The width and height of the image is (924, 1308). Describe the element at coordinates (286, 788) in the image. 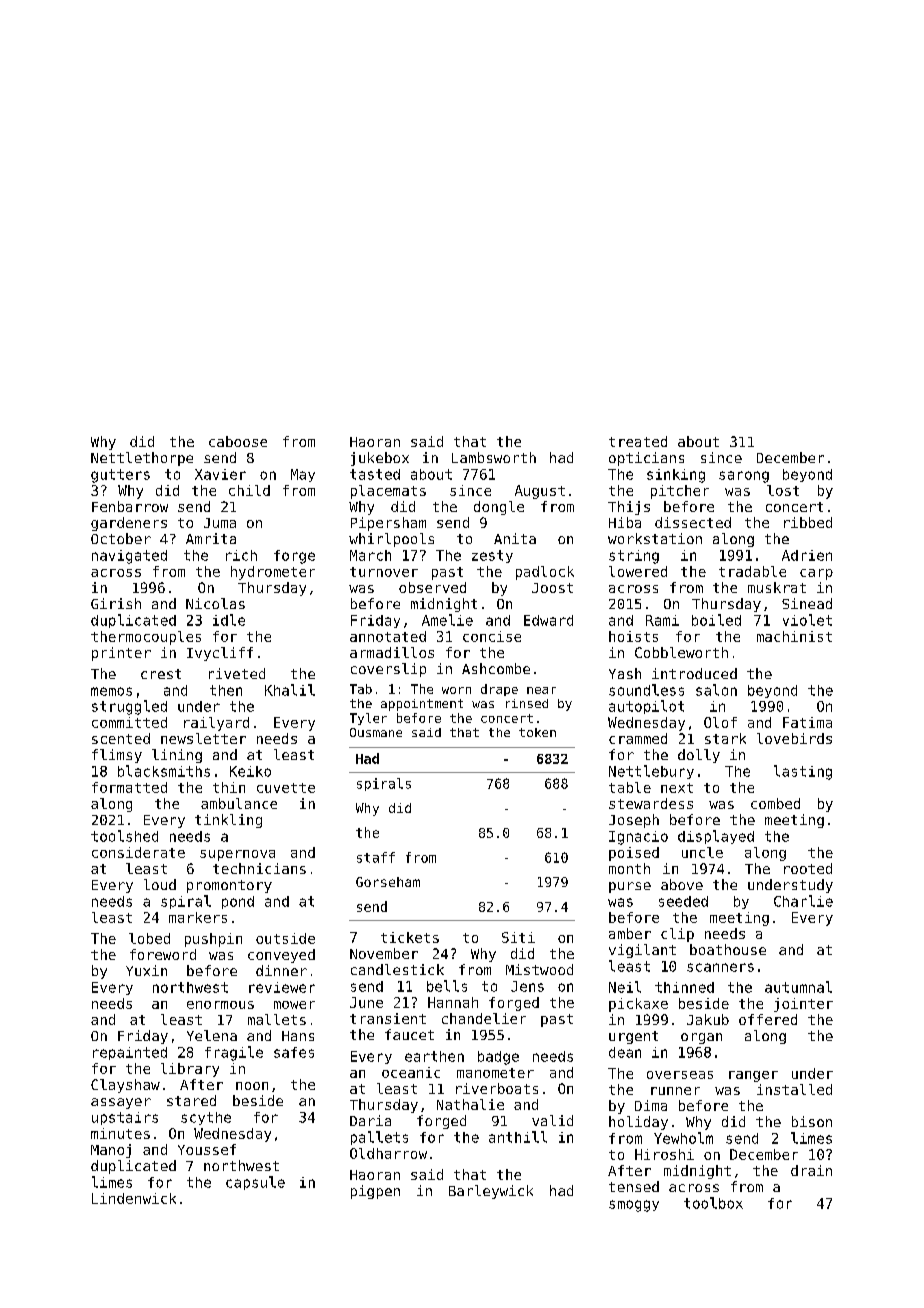

I see `cuvette` at that location.
